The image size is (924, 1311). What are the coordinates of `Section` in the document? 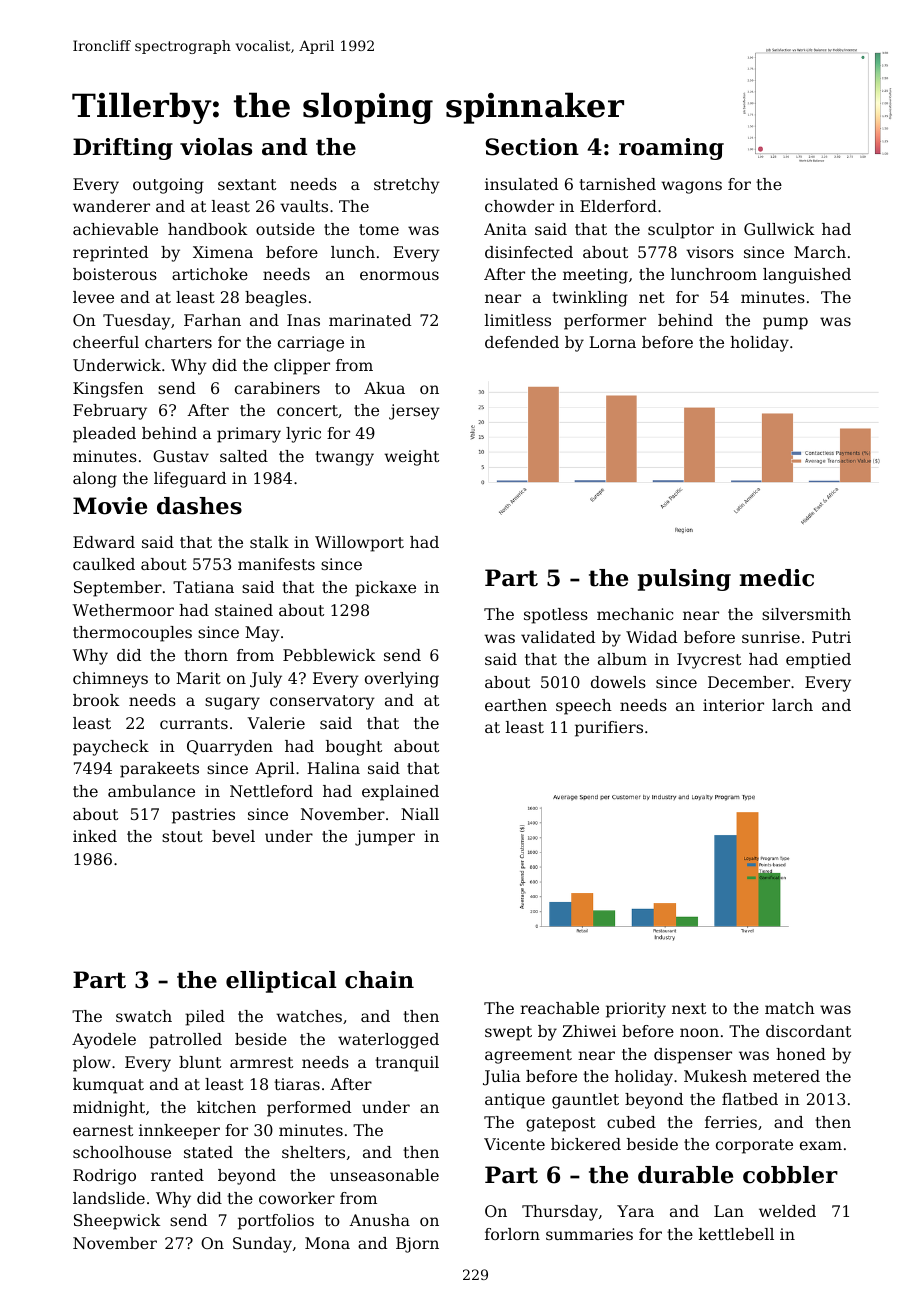 It's located at (532, 147).
